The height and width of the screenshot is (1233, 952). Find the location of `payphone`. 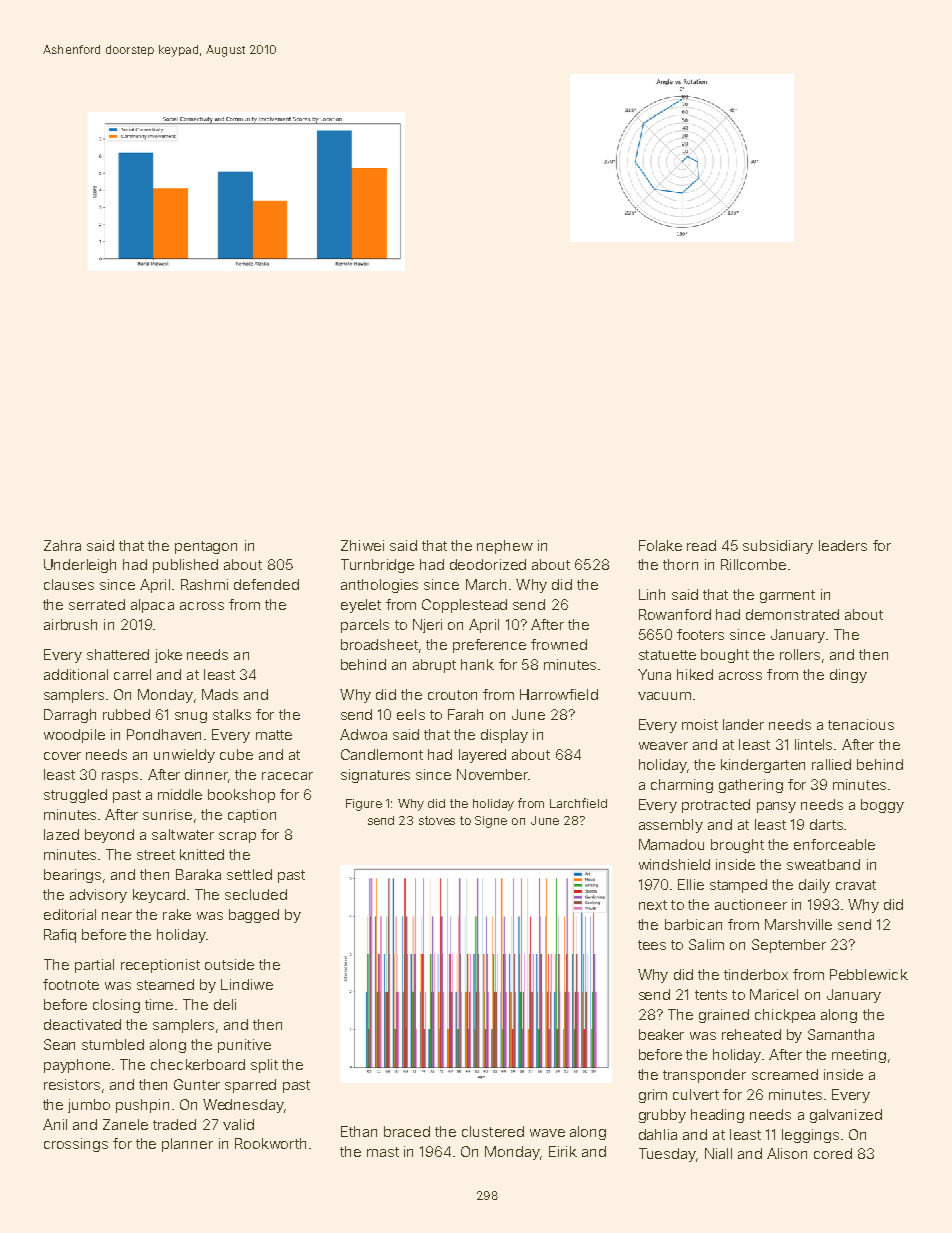

payphone is located at coordinates (77, 1066).
